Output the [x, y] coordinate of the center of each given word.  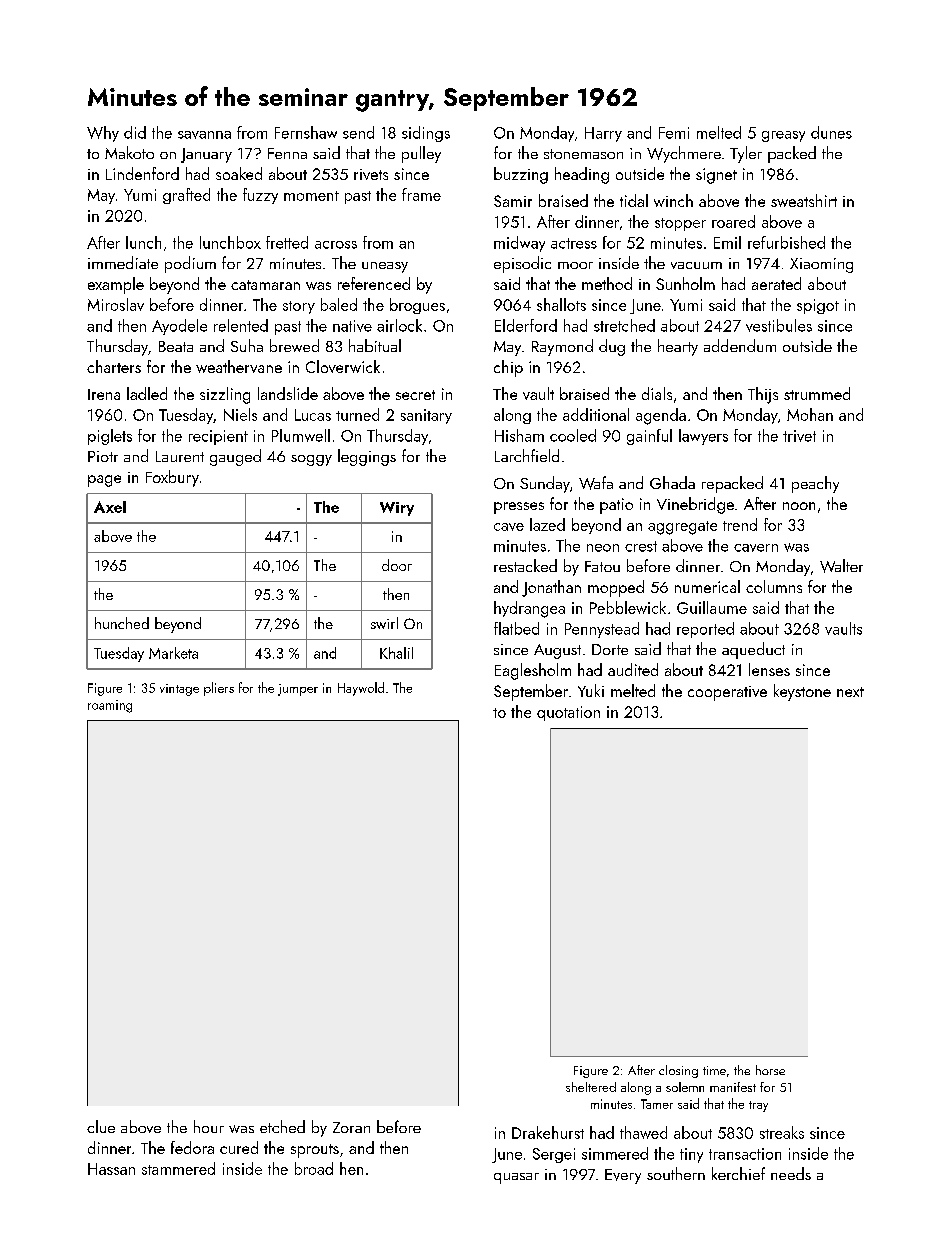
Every [623, 1176]
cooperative [727, 693]
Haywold [361, 689]
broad [314, 1168]
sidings [426, 134]
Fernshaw [306, 132]
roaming [110, 706]
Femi [674, 133]
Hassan [111, 1169]
